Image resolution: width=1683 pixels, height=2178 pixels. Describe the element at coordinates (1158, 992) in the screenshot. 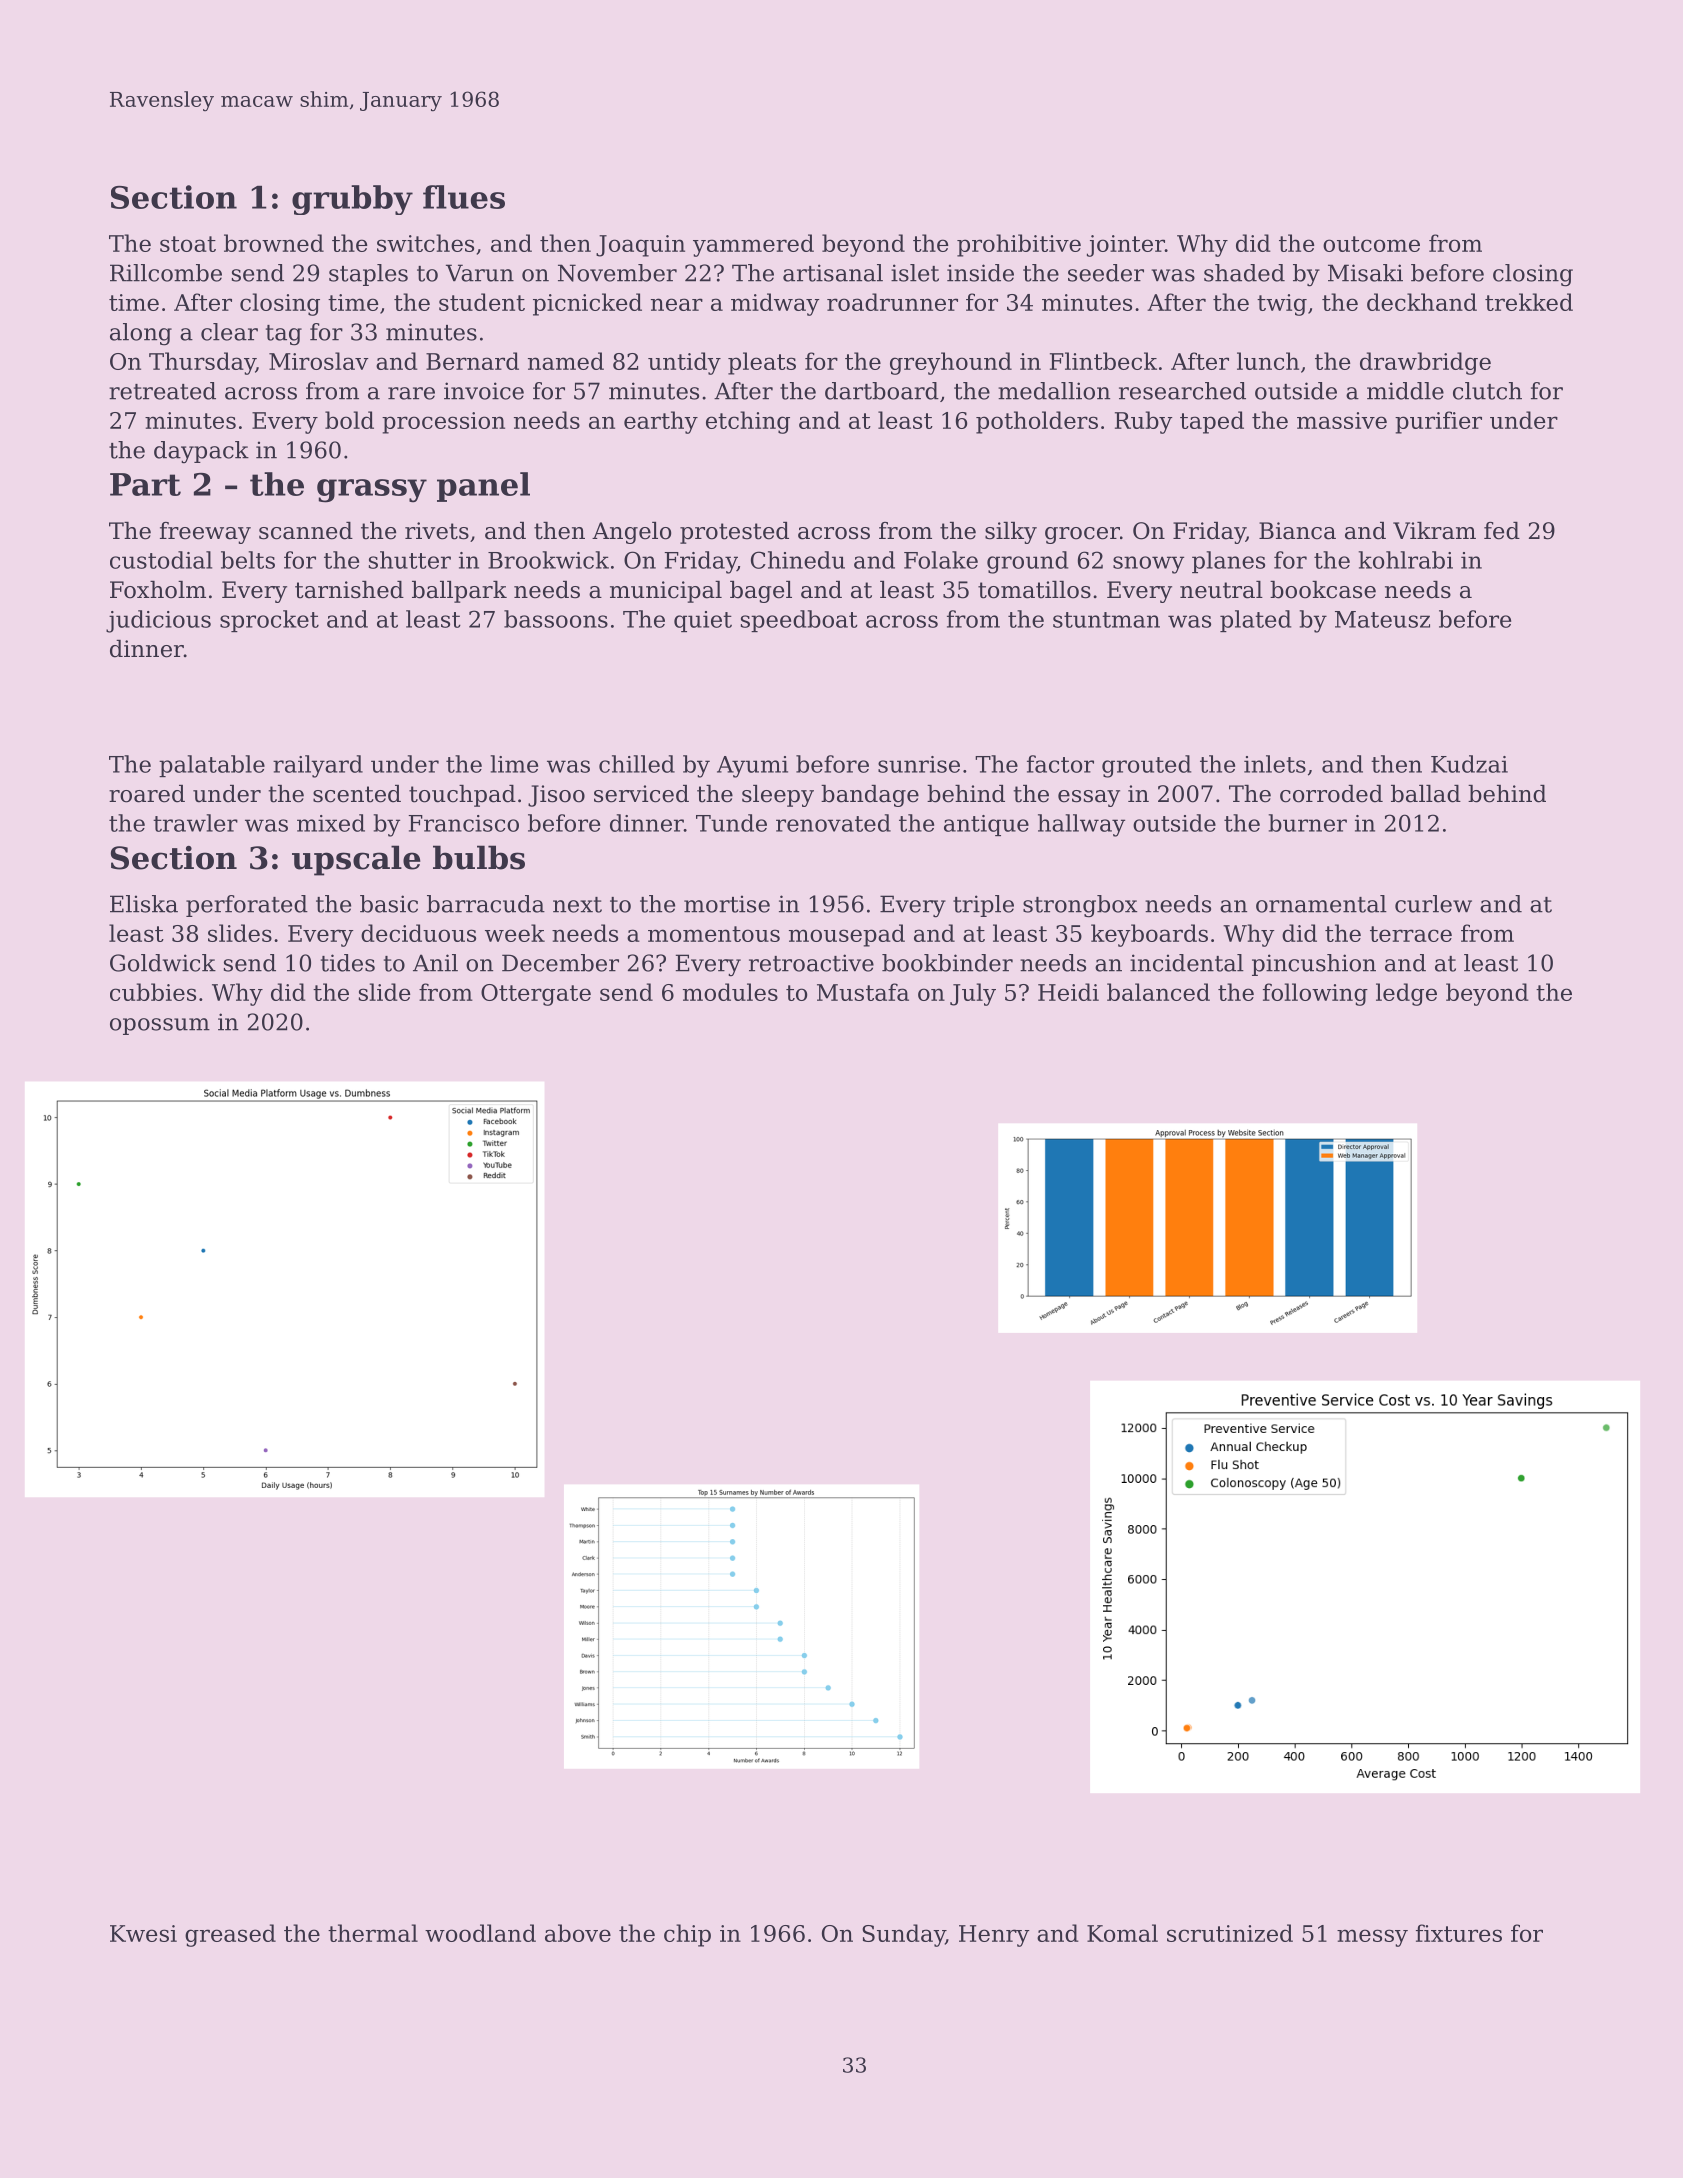

I see `balanced` at that location.
